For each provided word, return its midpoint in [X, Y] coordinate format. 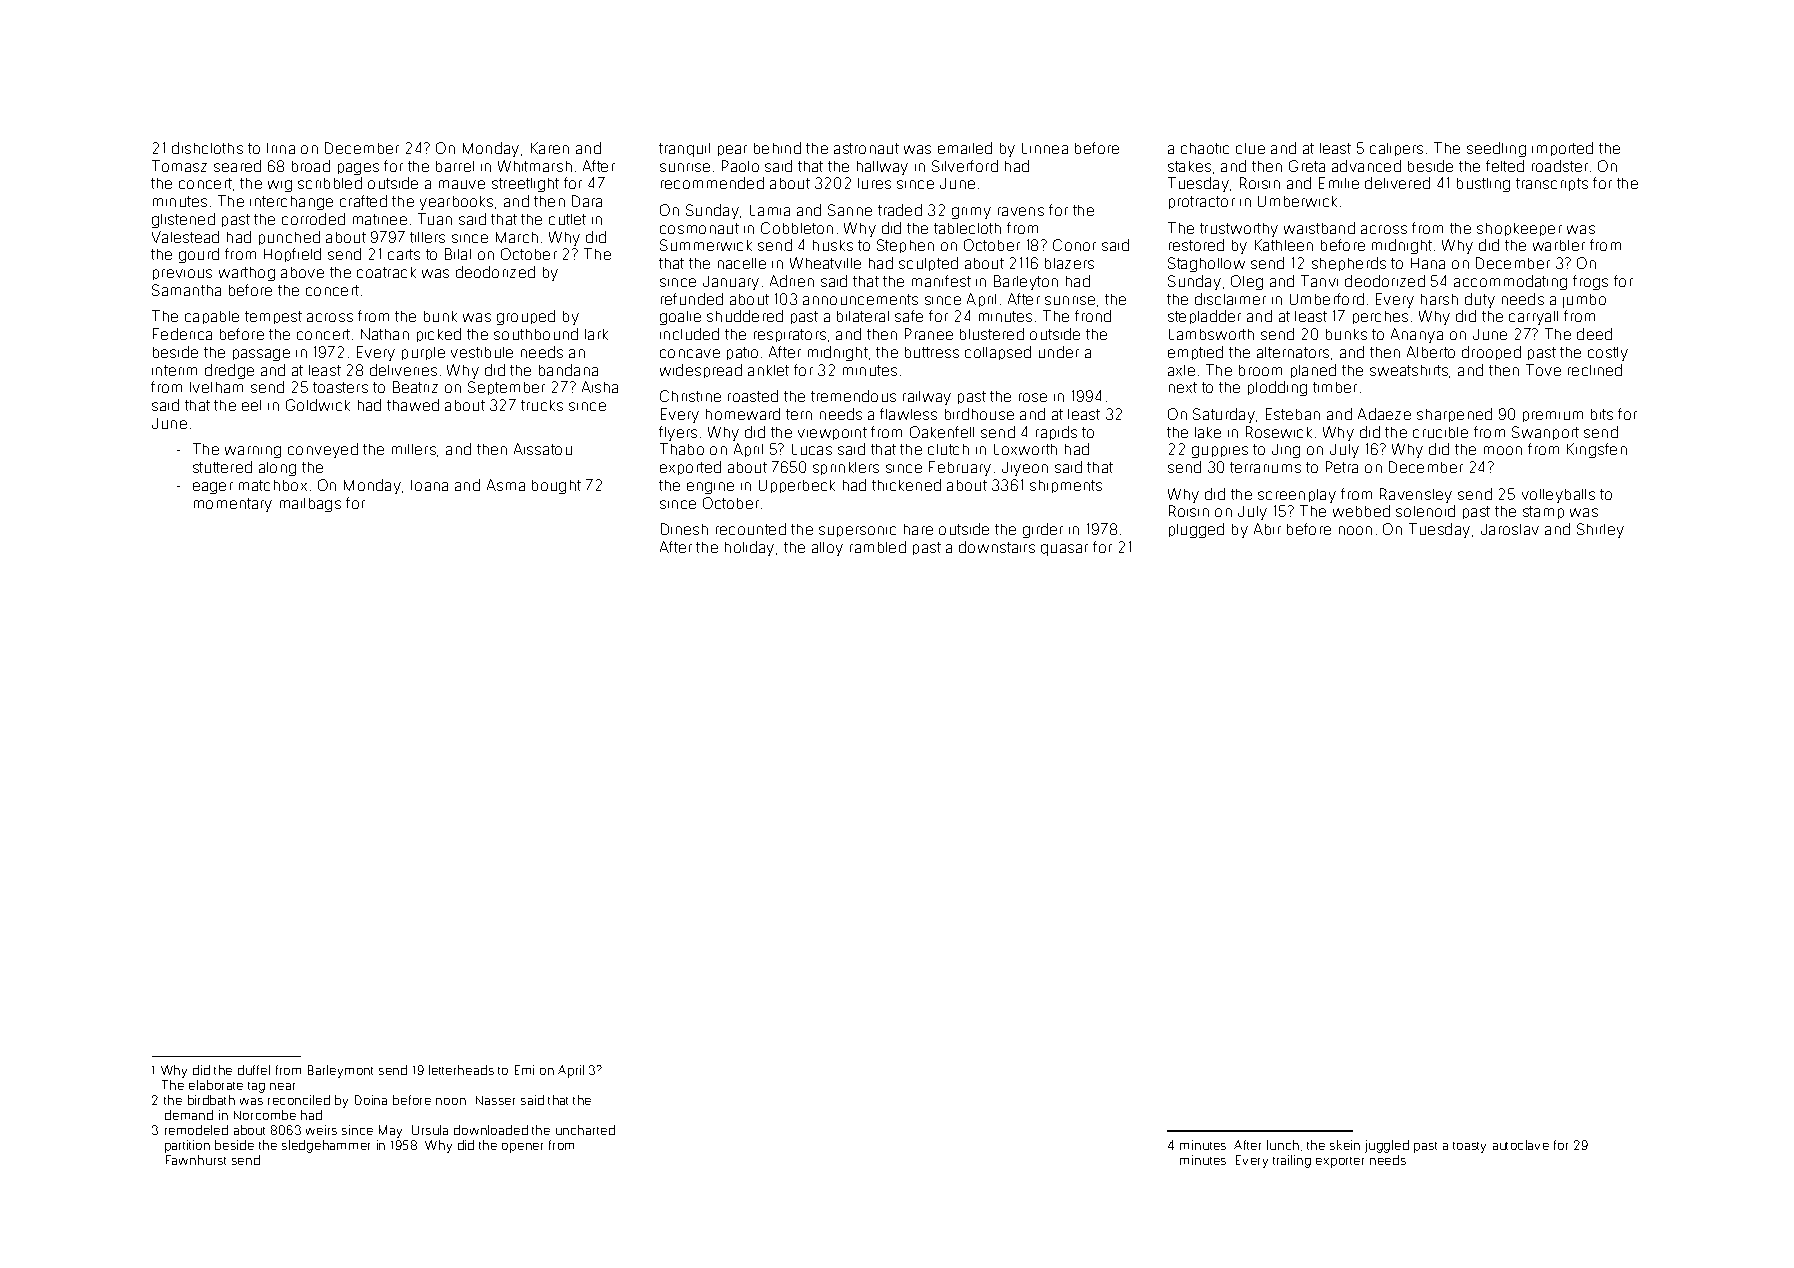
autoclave [1521, 1145]
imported [1562, 149]
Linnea [1045, 148]
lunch [1283, 1145]
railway [927, 398]
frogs [1590, 282]
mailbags [310, 505]
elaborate [216, 1085]
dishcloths [207, 148]
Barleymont [340, 1071]
